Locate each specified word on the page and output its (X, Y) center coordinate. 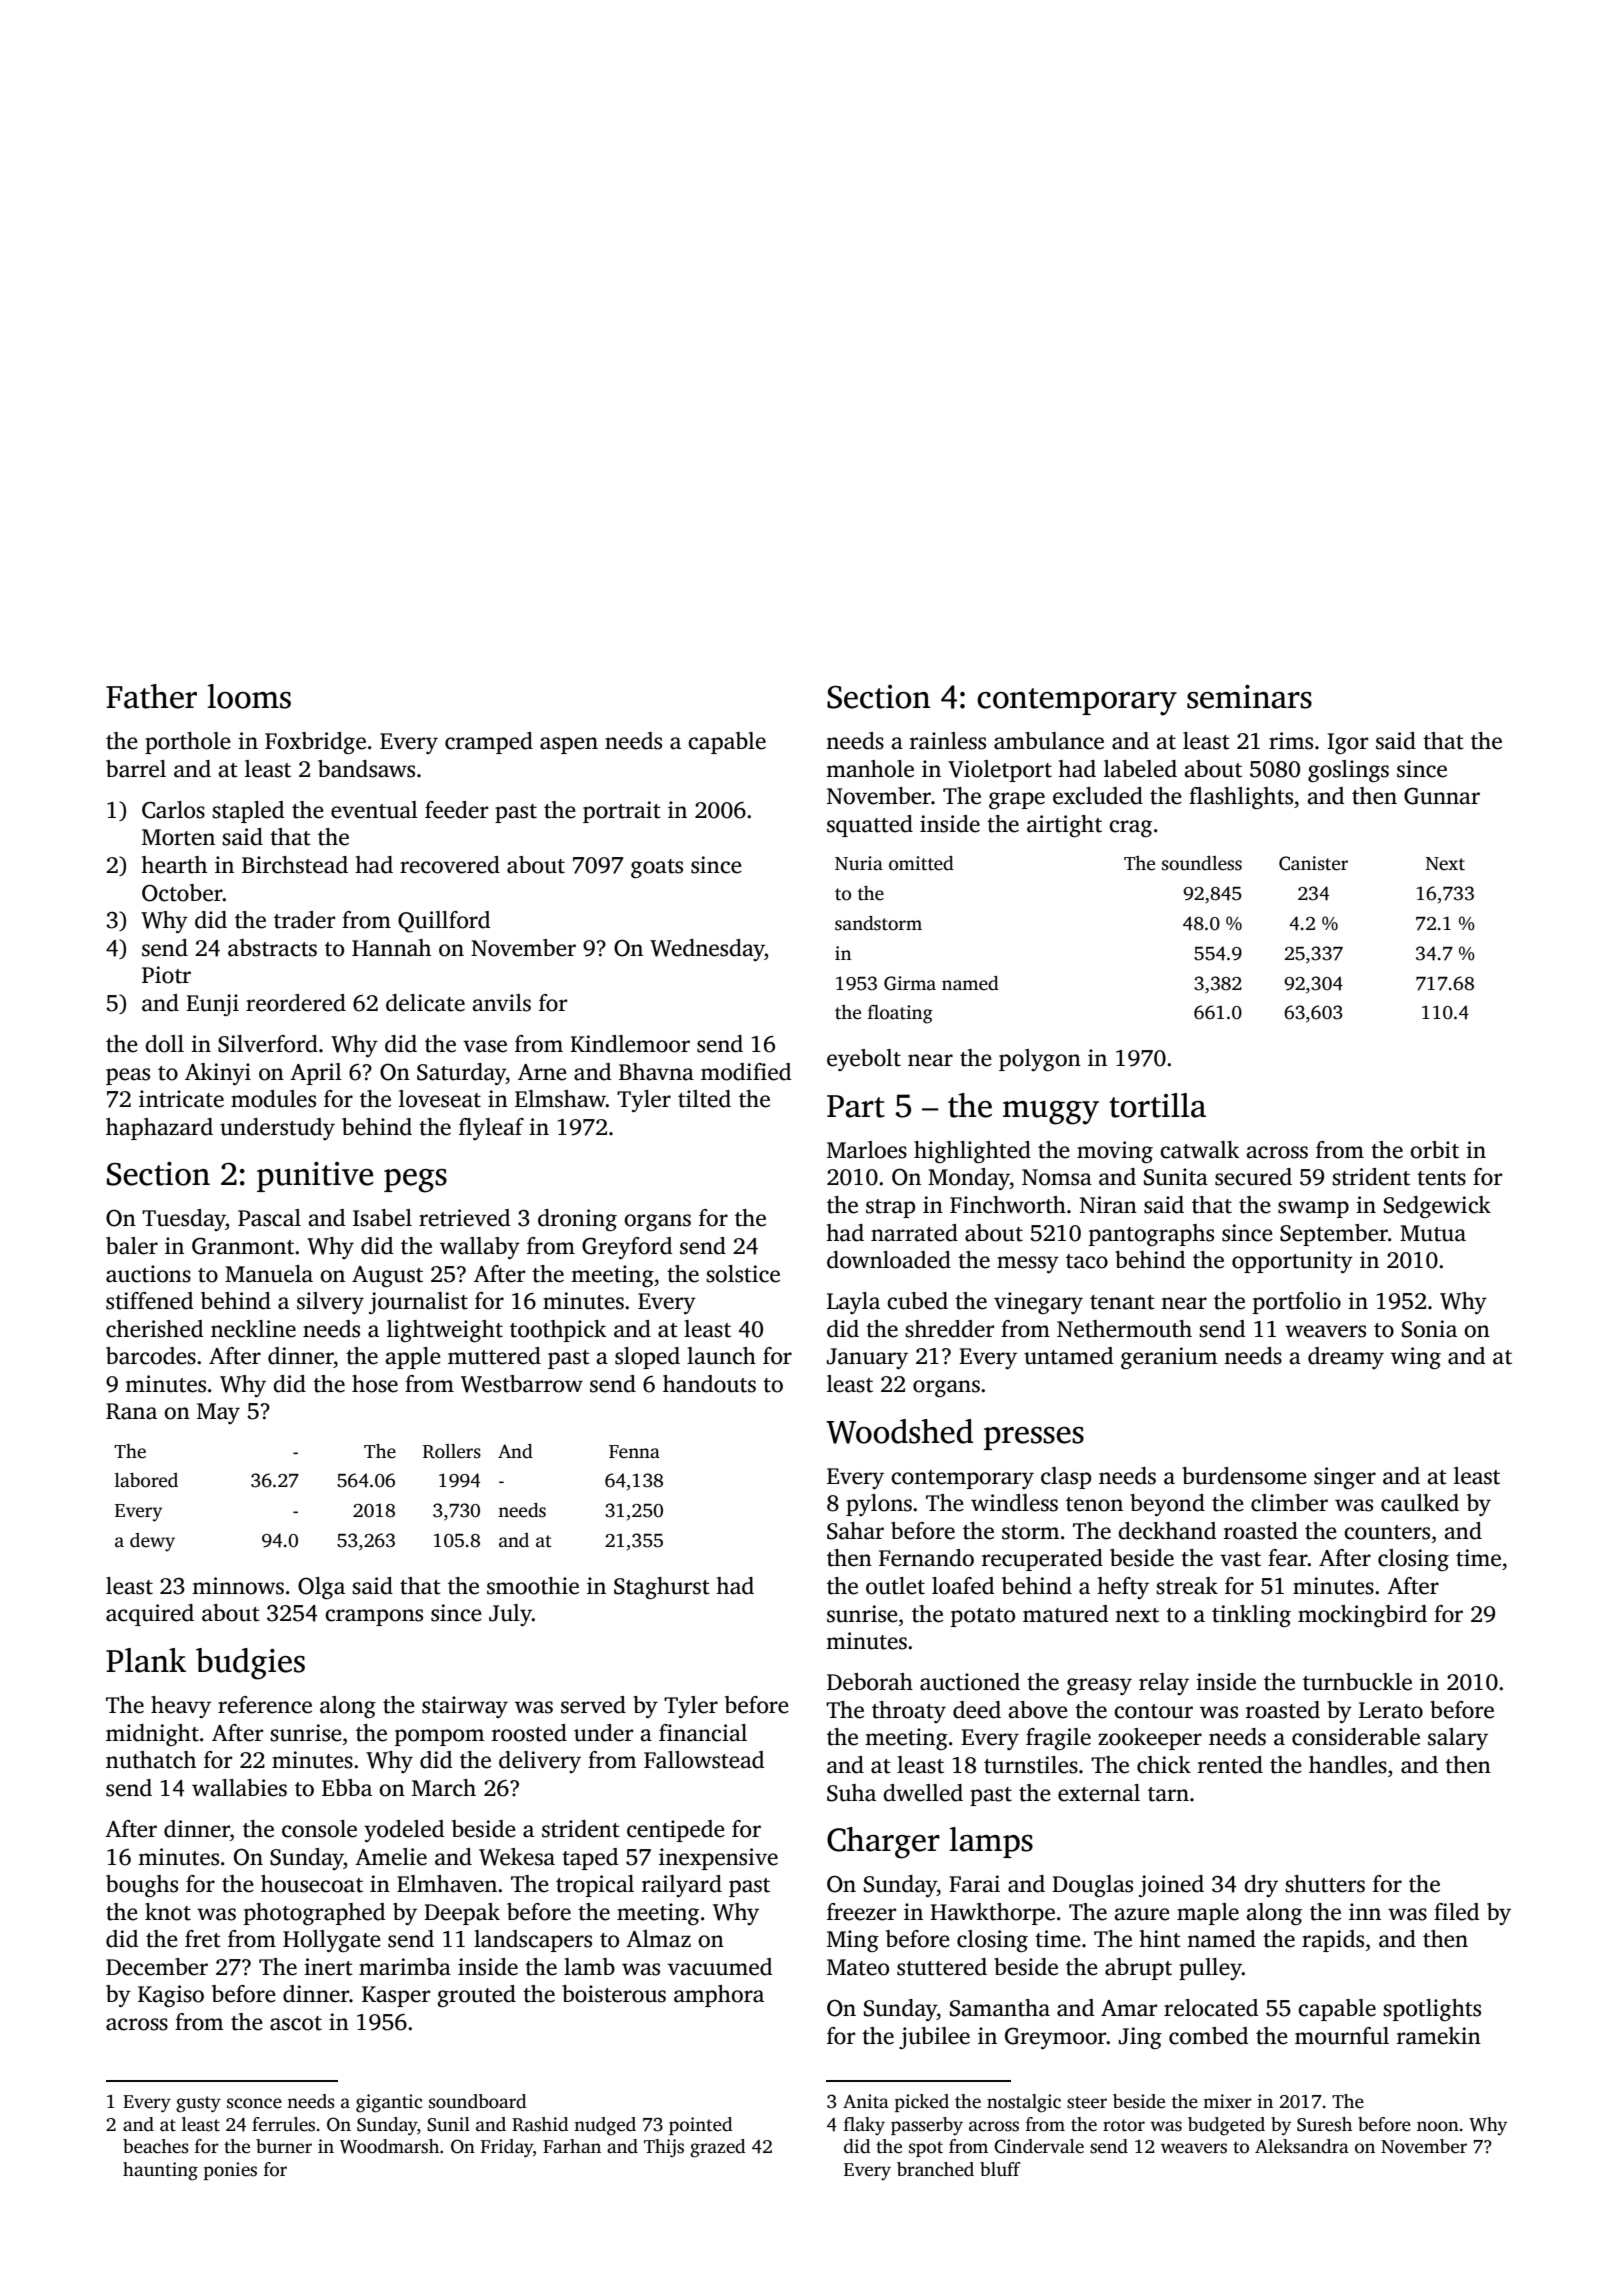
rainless (948, 741)
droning (577, 1220)
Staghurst (662, 1588)
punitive (315, 1177)
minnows (238, 1586)
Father (151, 696)
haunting (160, 2171)
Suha (851, 1793)
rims (1291, 741)
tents (1441, 1178)
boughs (142, 1886)
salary (1458, 1739)
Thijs (664, 2148)
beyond (1167, 1505)
